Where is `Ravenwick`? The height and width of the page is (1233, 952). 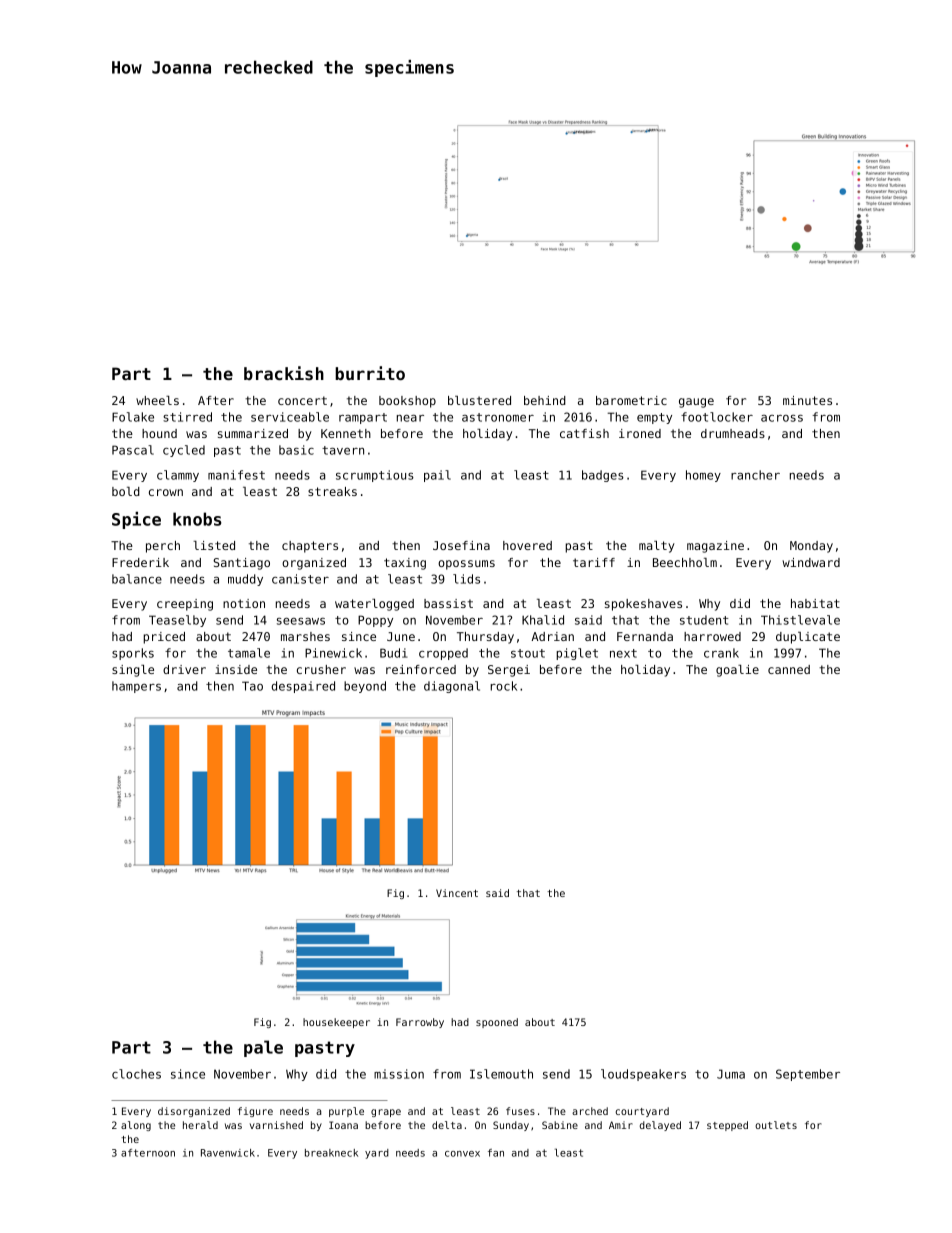 Ravenwick is located at coordinates (228, 1153).
